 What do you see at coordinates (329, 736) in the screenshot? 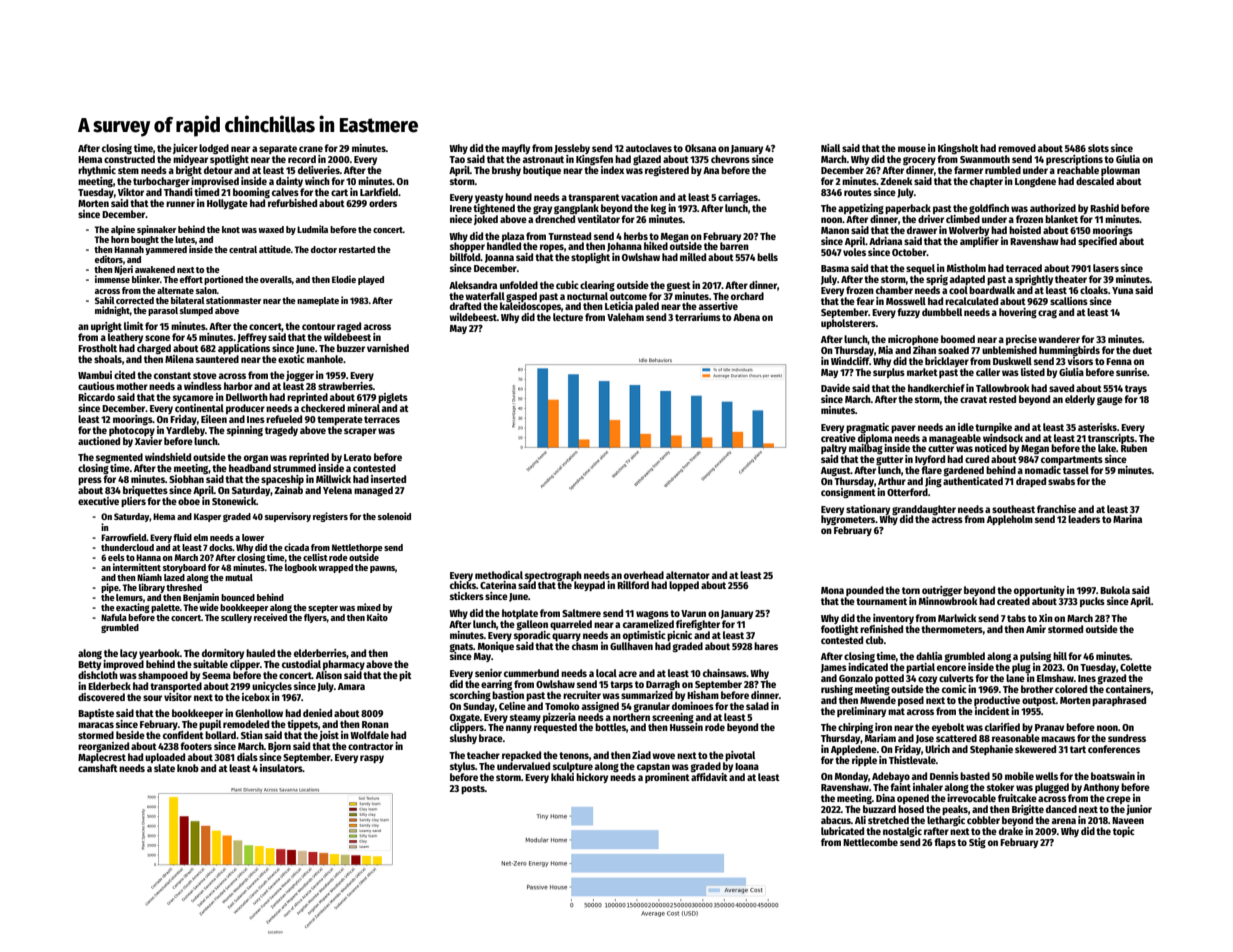
I see `joist` at bounding box center [329, 736].
